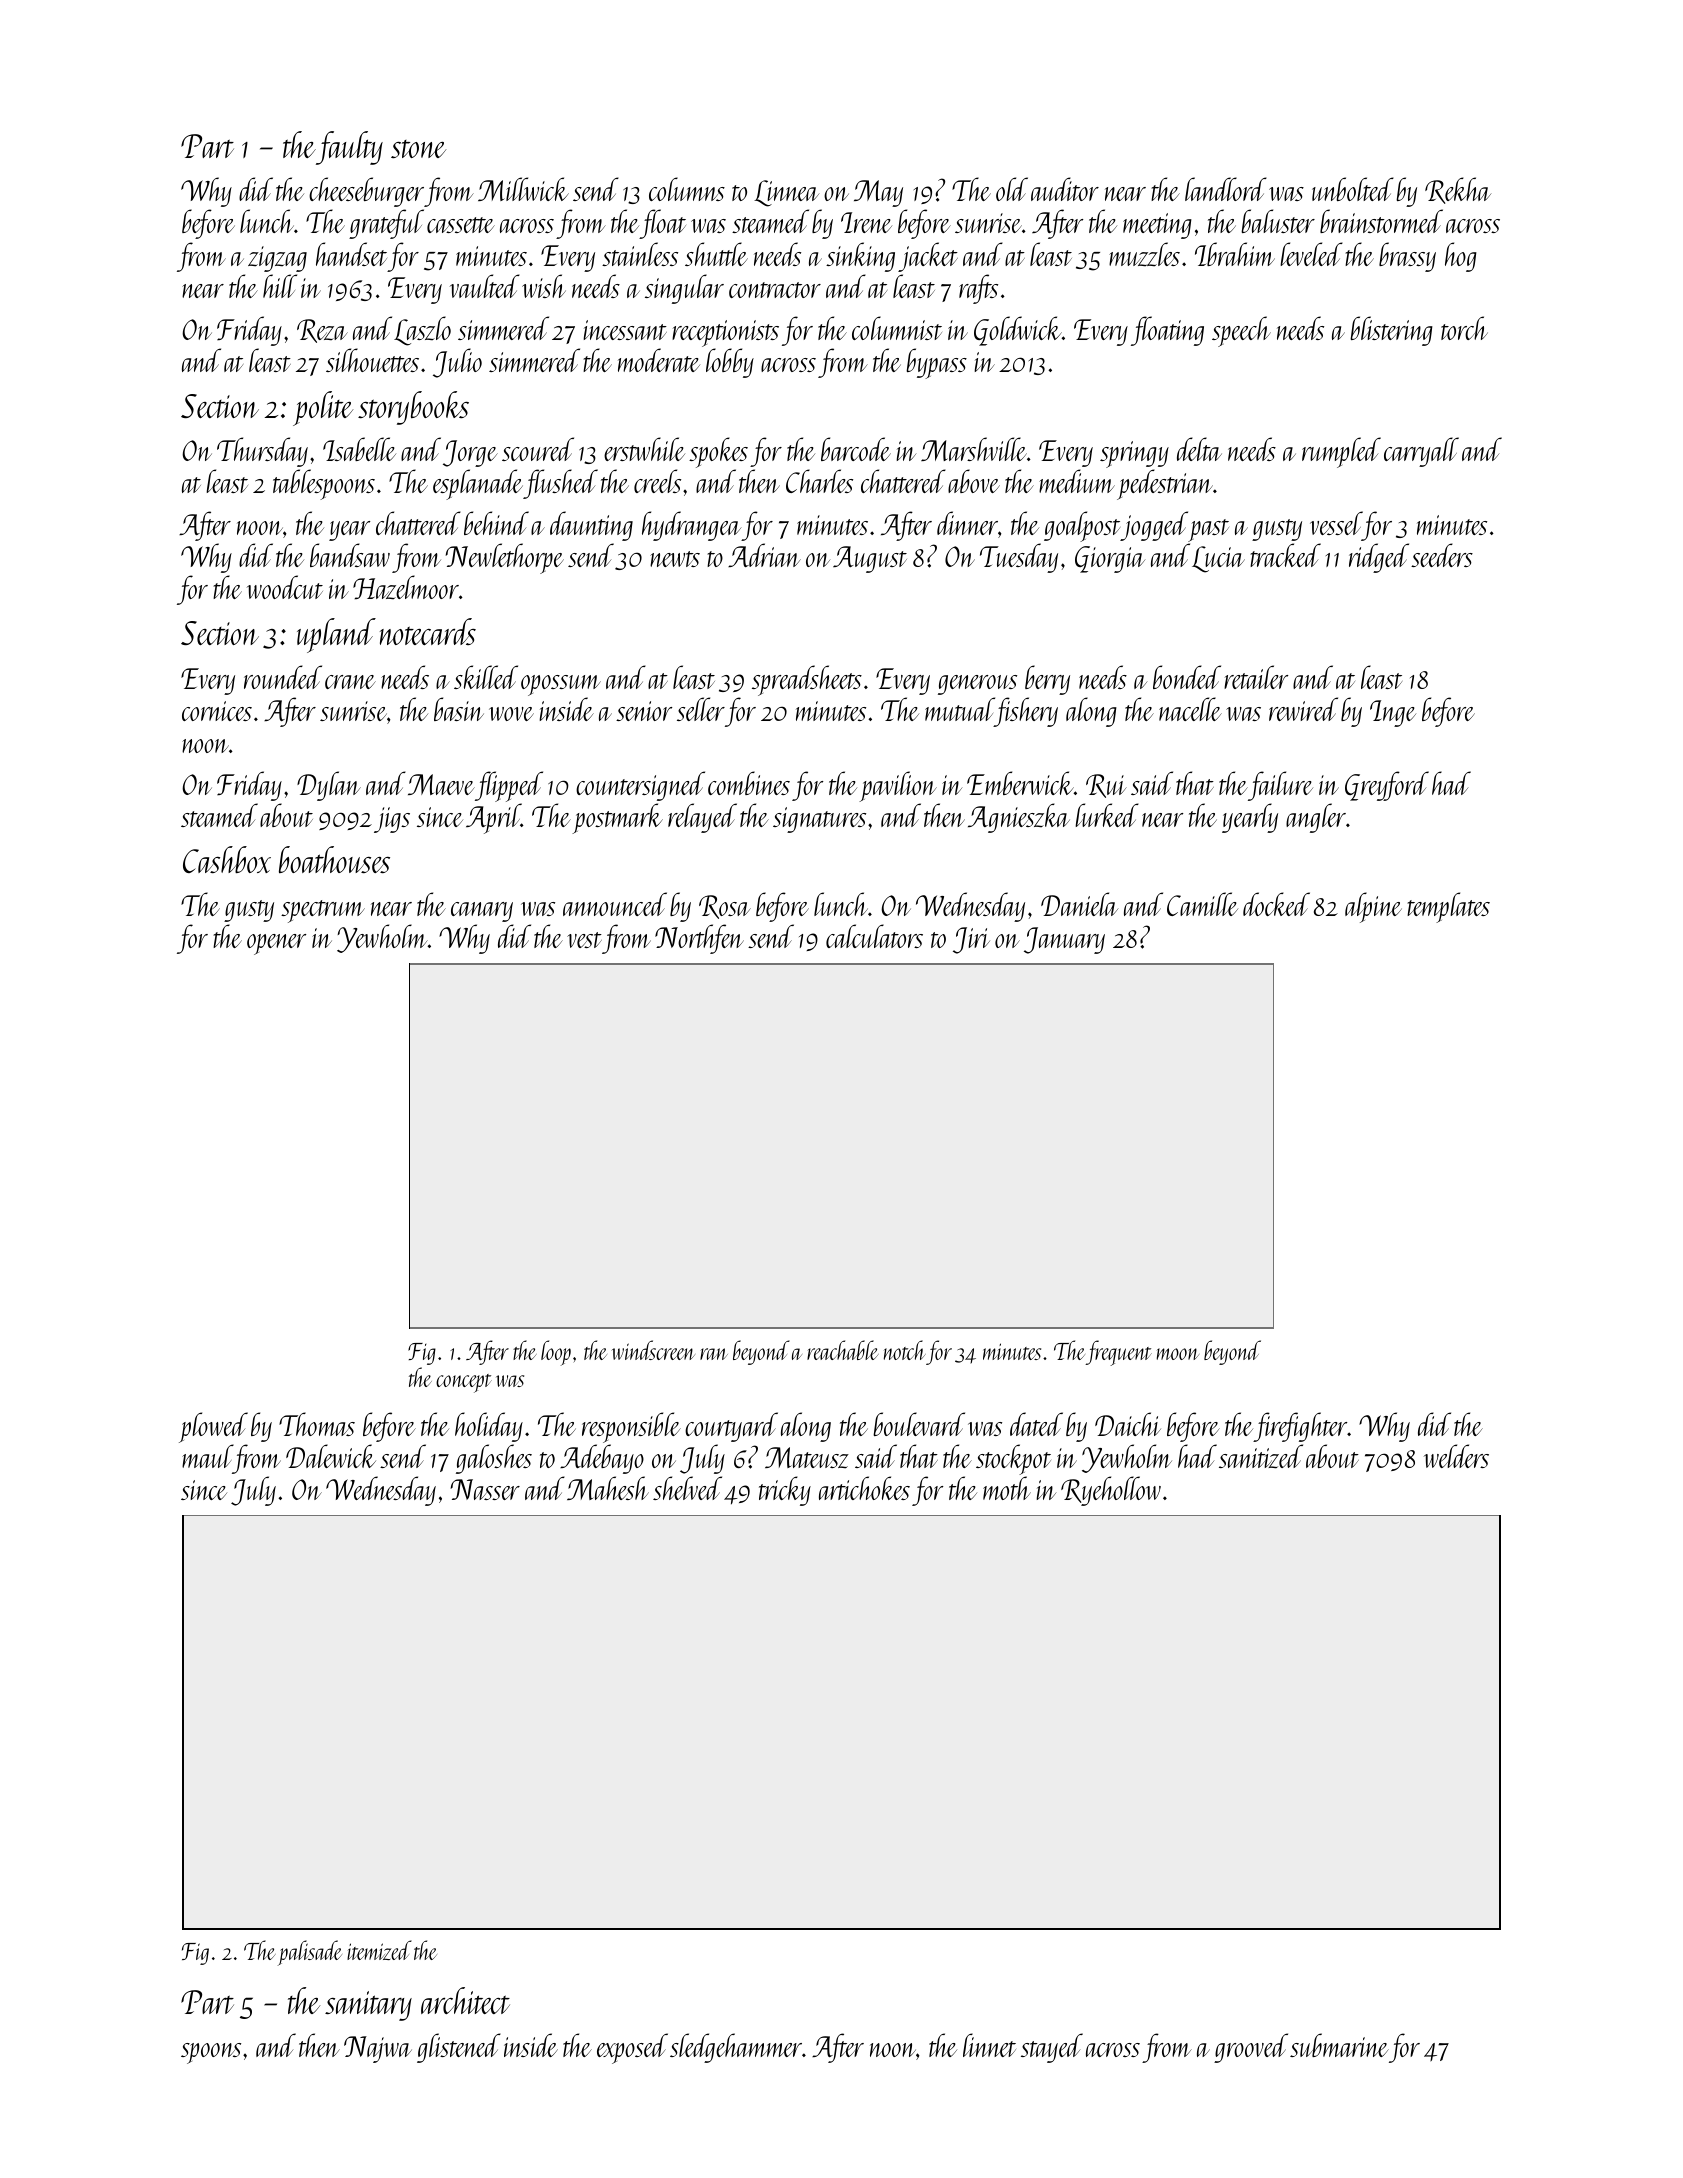 This document has width=1683, height=2178. I want to click on faulty, so click(349, 148).
